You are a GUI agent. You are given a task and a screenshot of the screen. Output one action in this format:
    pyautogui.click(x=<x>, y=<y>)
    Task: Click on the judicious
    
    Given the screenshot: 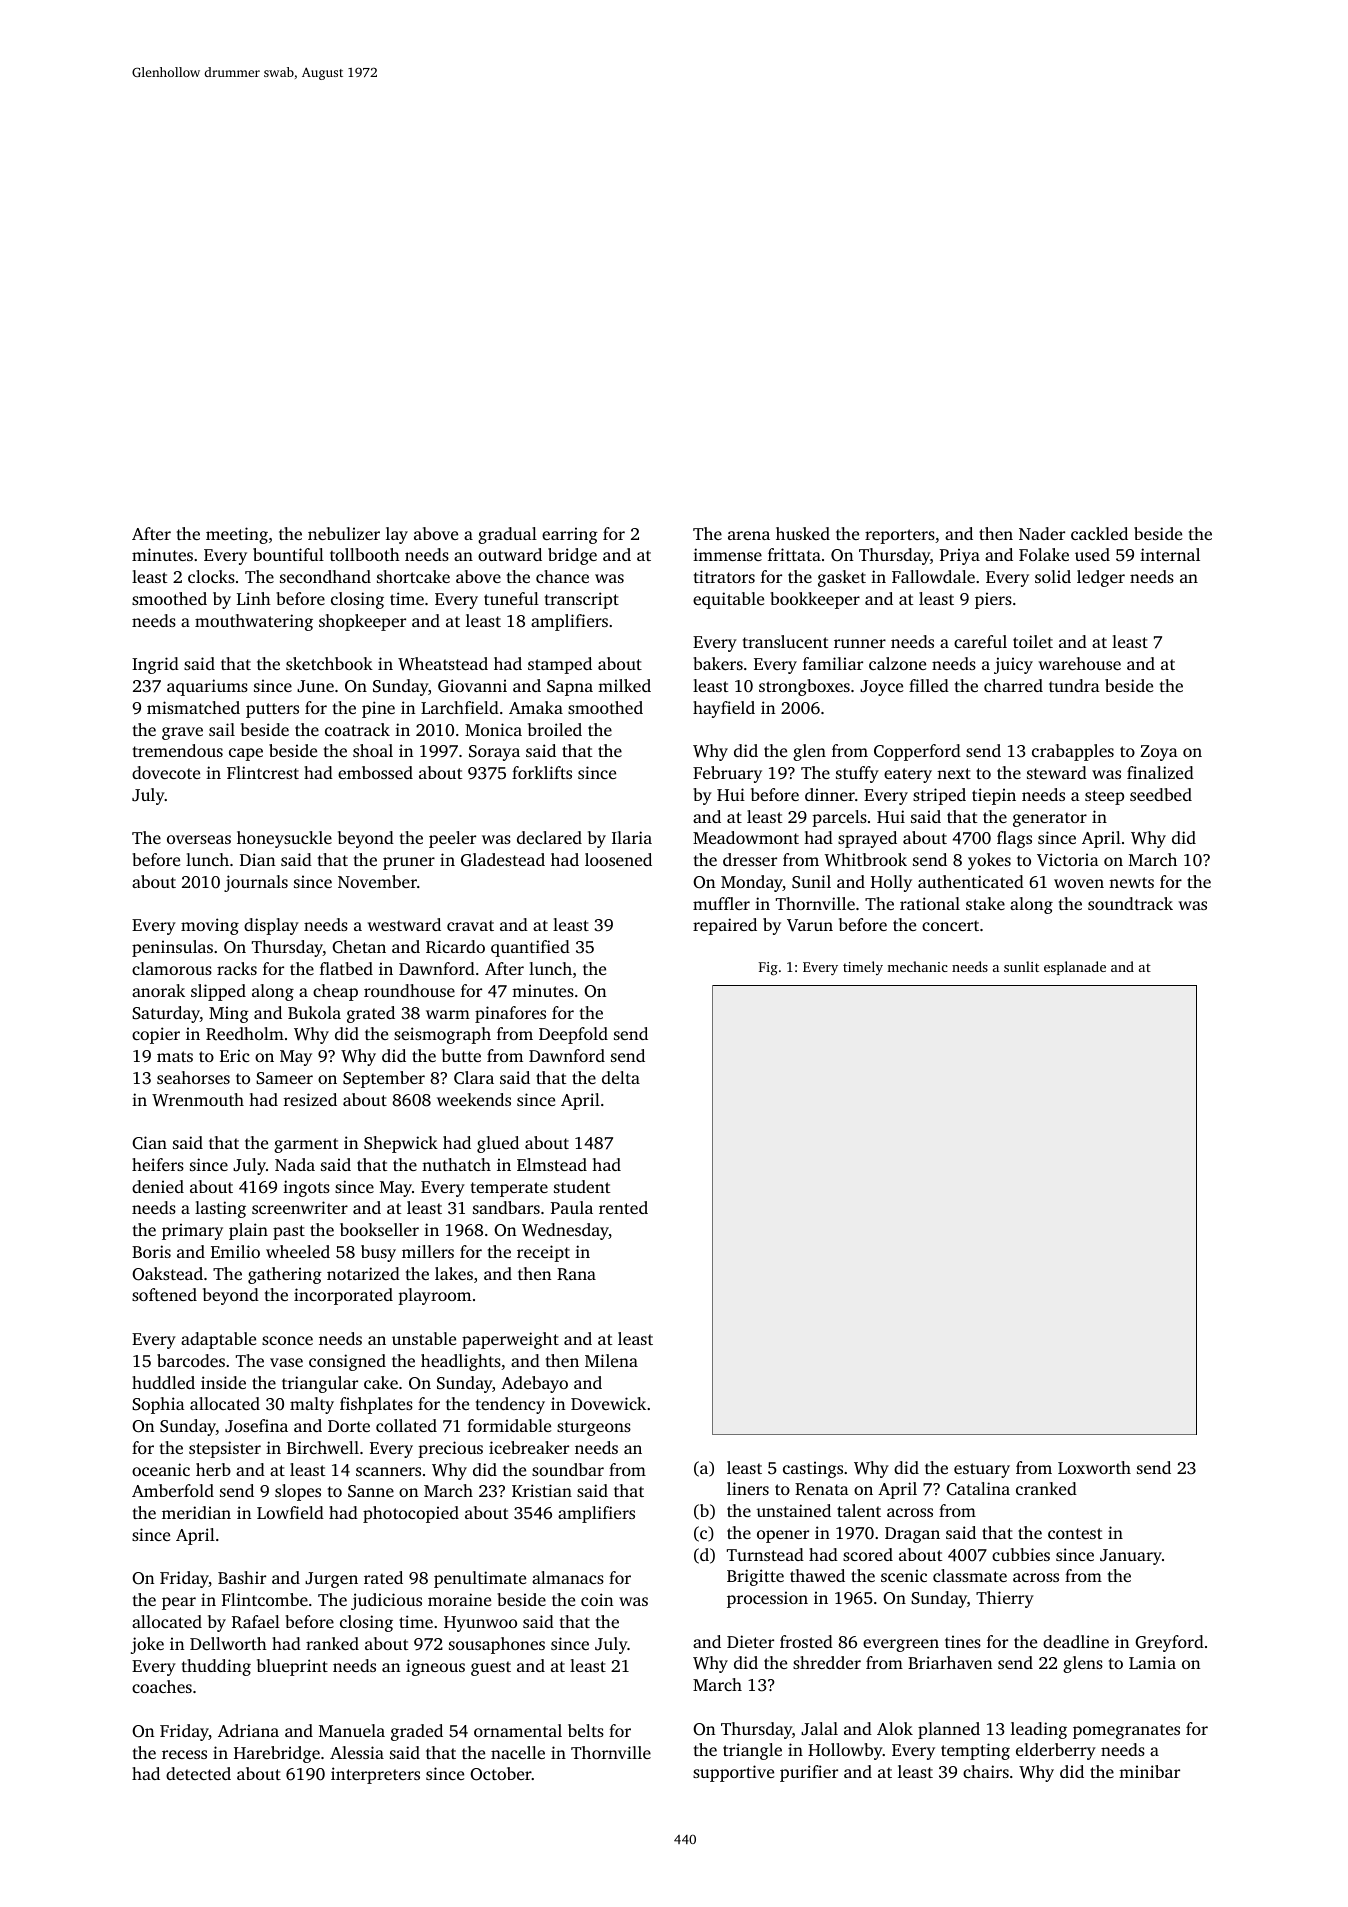 What is the action you would take?
    pyautogui.click(x=386, y=1601)
